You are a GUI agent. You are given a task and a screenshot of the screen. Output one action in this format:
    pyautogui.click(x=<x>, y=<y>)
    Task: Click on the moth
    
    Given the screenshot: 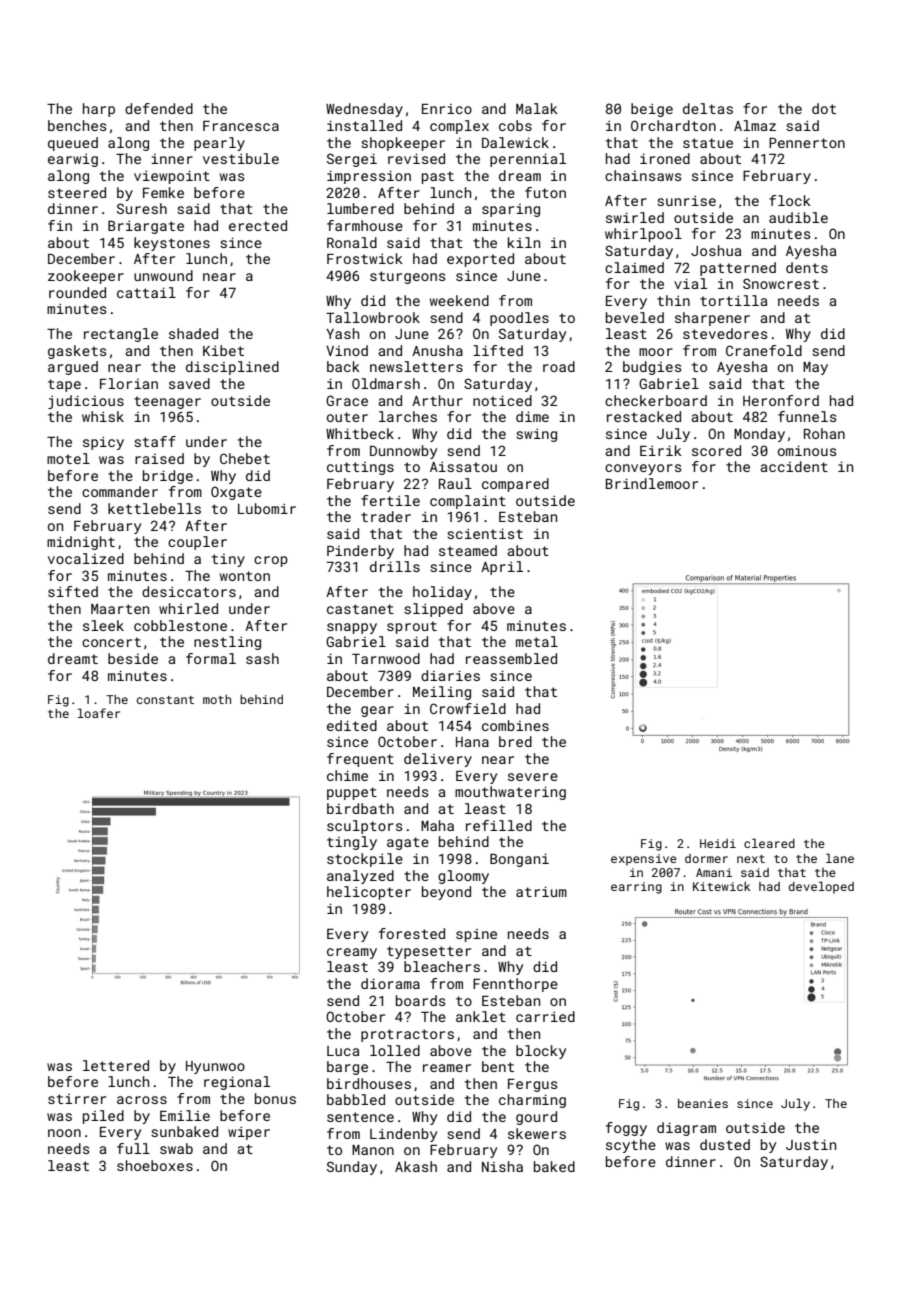 What is the action you would take?
    pyautogui.click(x=217, y=699)
